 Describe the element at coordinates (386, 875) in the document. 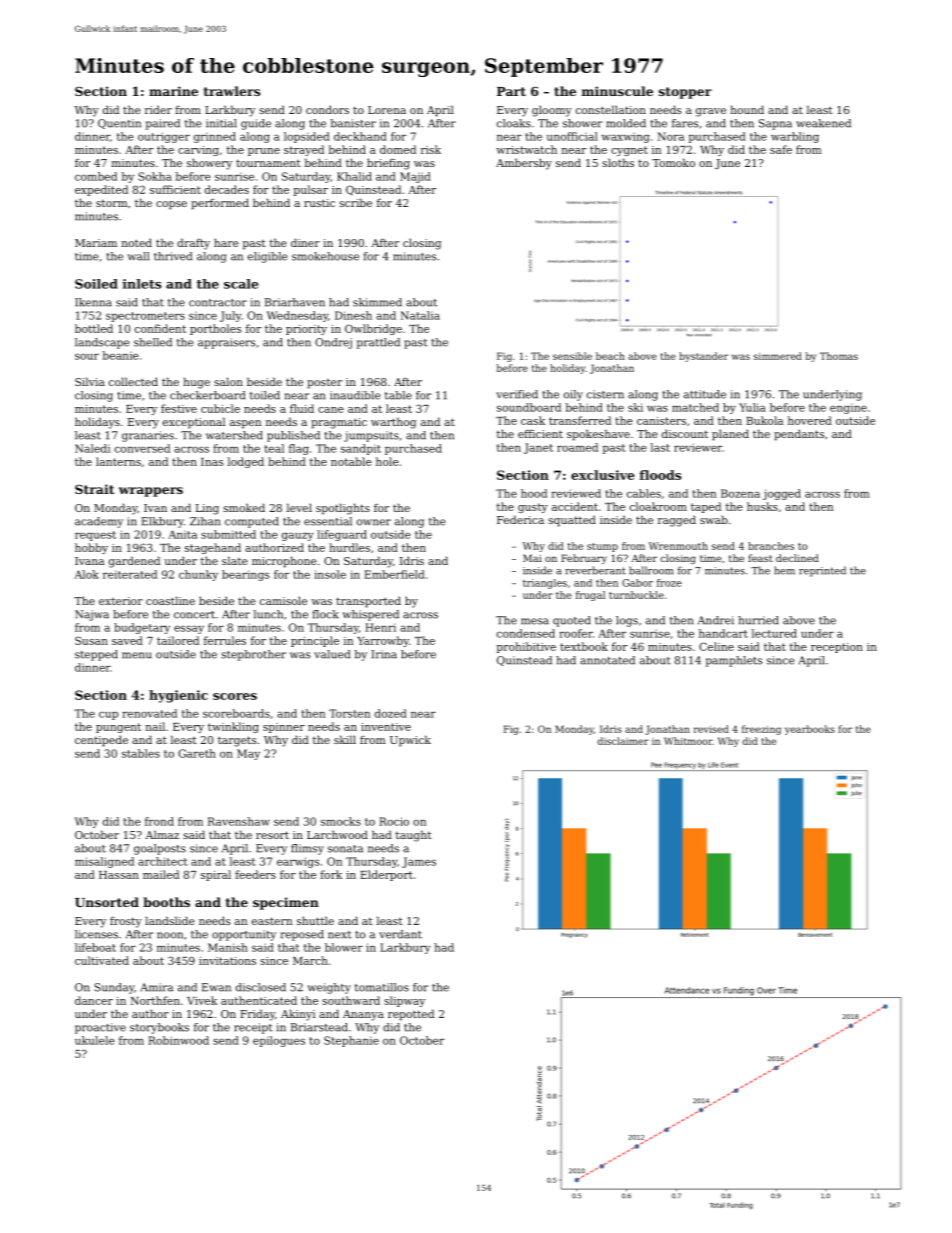

I see `Elderport` at that location.
